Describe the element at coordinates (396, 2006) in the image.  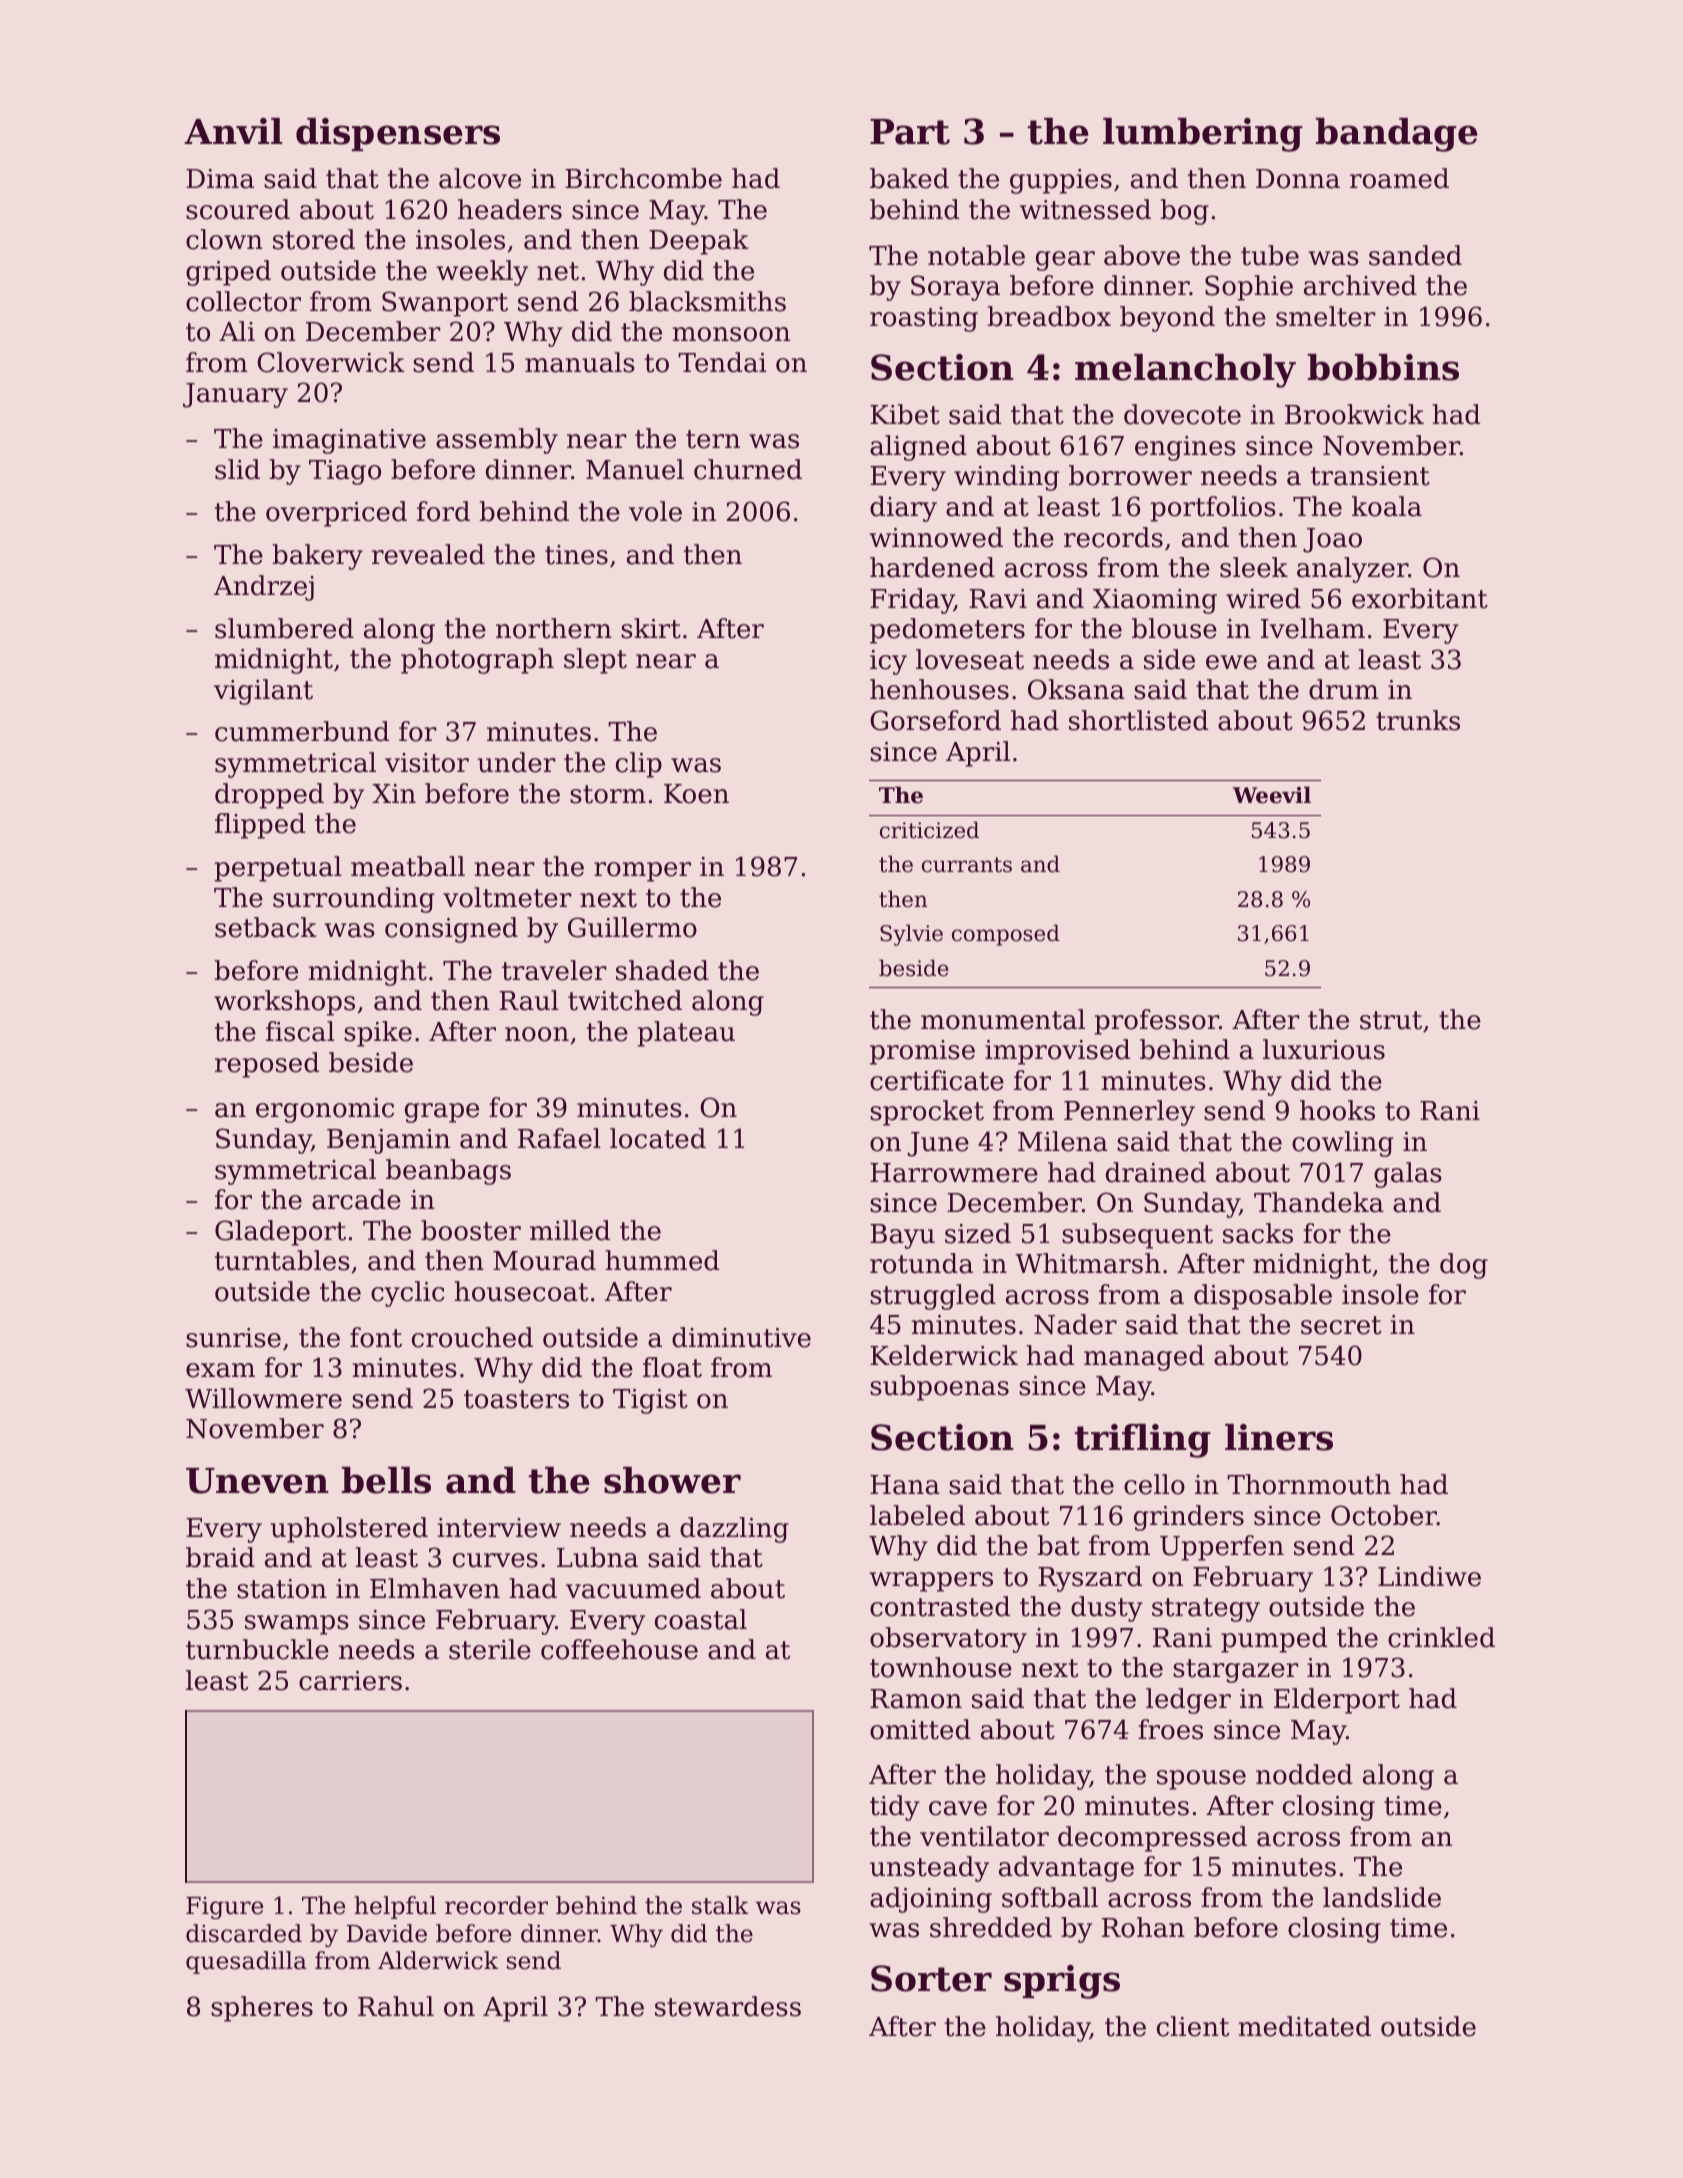
I see `Rahul` at that location.
